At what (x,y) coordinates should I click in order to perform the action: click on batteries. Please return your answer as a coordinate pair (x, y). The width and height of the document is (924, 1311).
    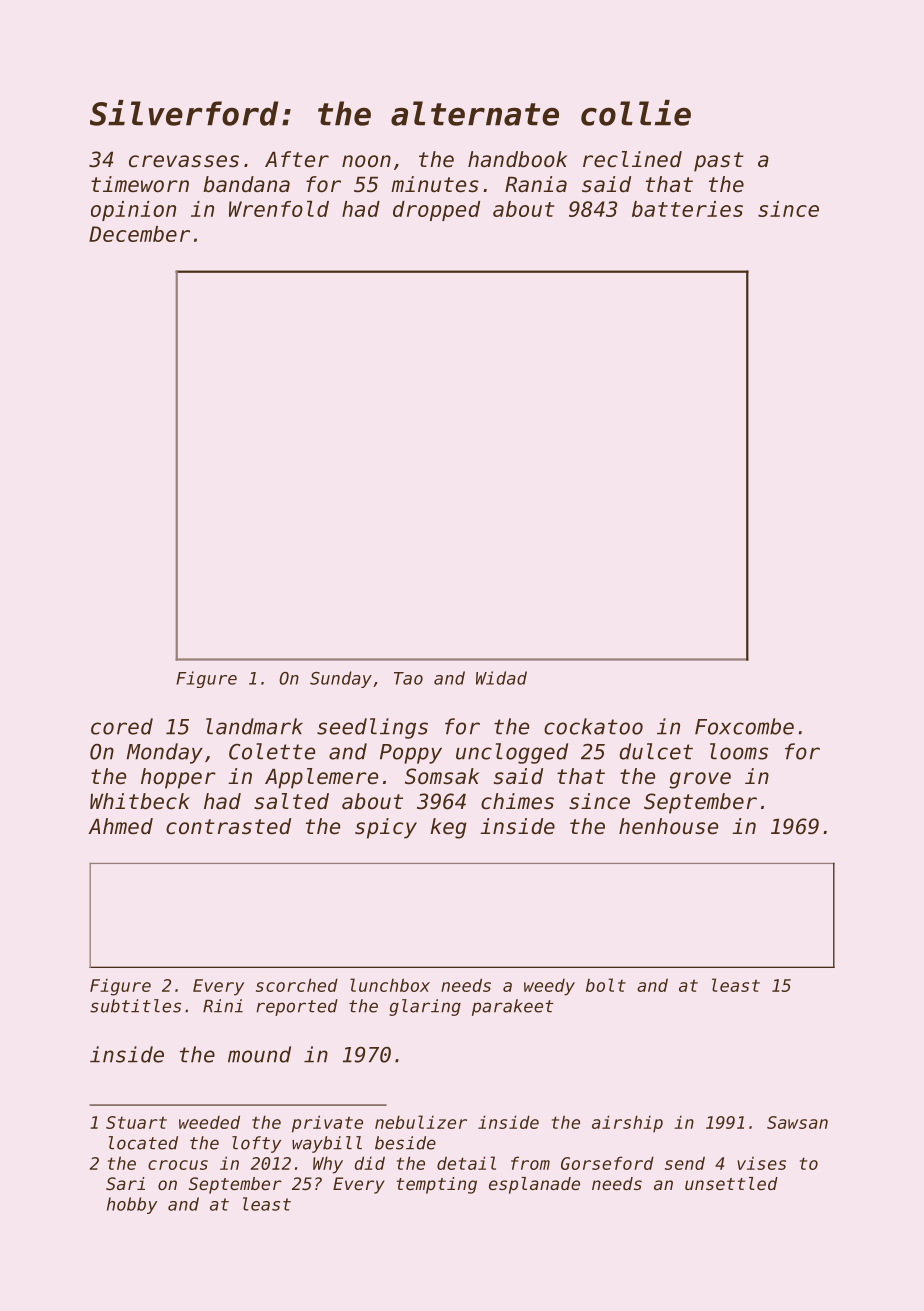
    Looking at the image, I should click on (687, 209).
